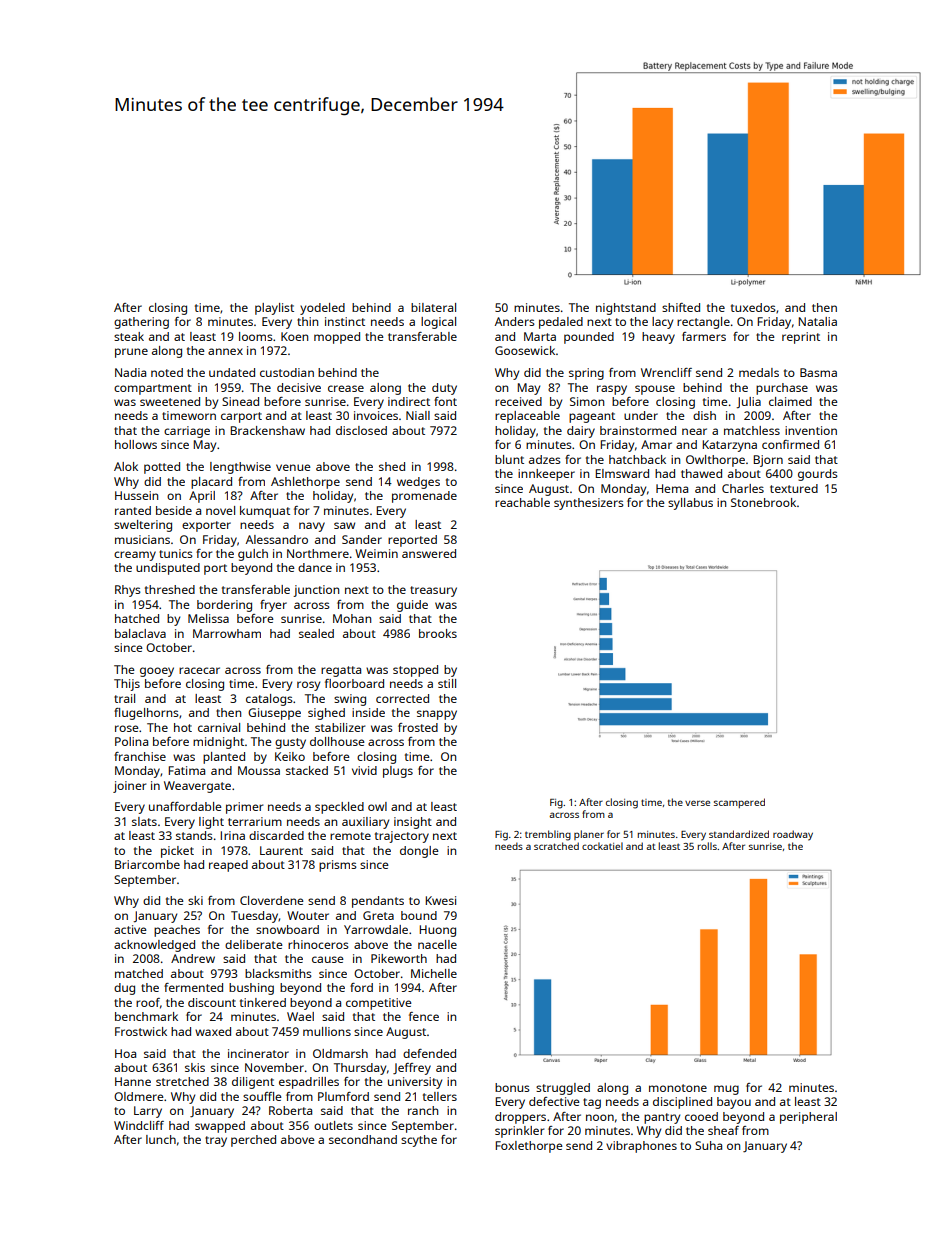 The image size is (952, 1233). Describe the element at coordinates (434, 973) in the page. I see `Michelle` at that location.
